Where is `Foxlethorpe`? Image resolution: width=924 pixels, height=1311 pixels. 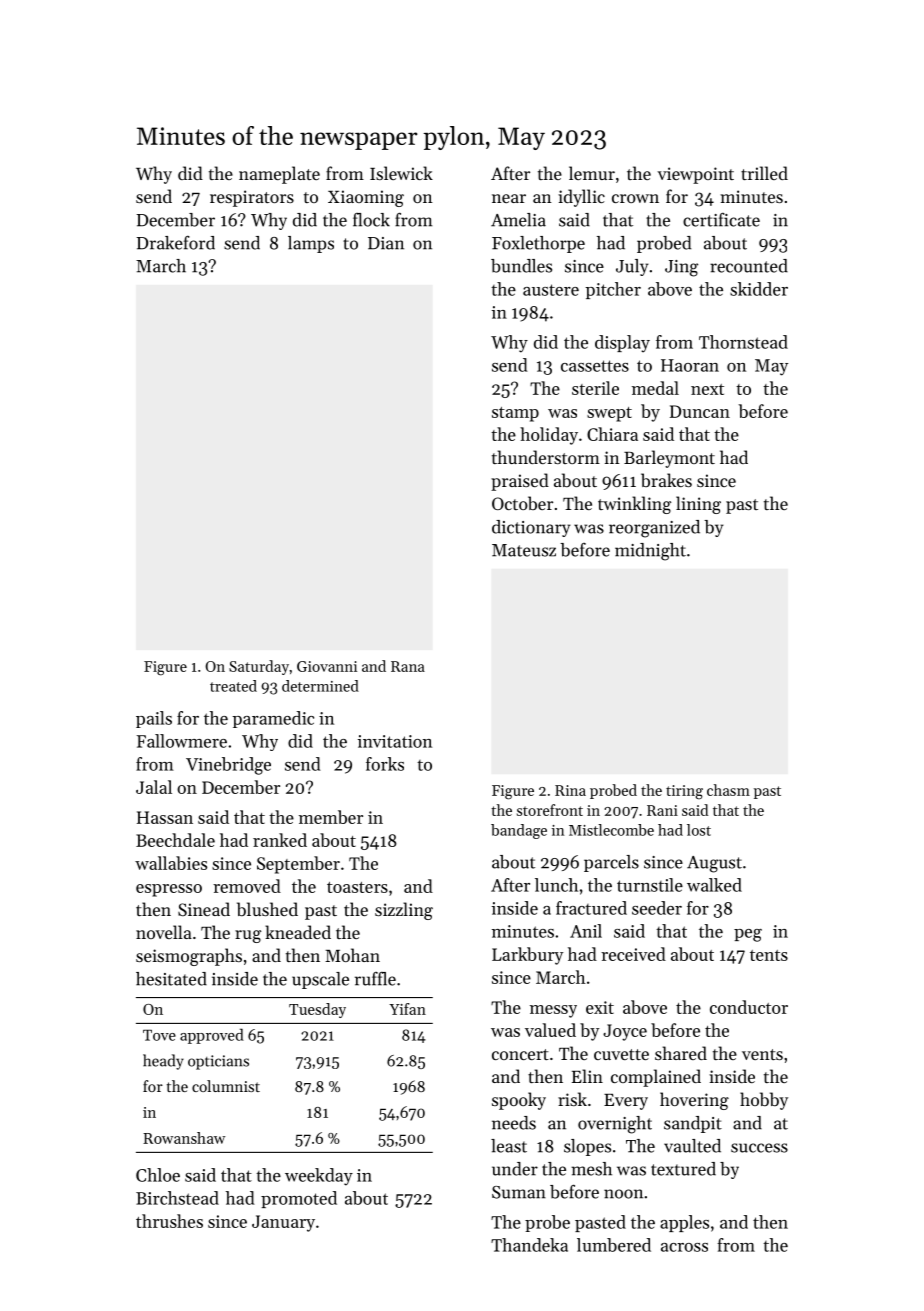
Foxlethorpe is located at coordinates (538, 244).
